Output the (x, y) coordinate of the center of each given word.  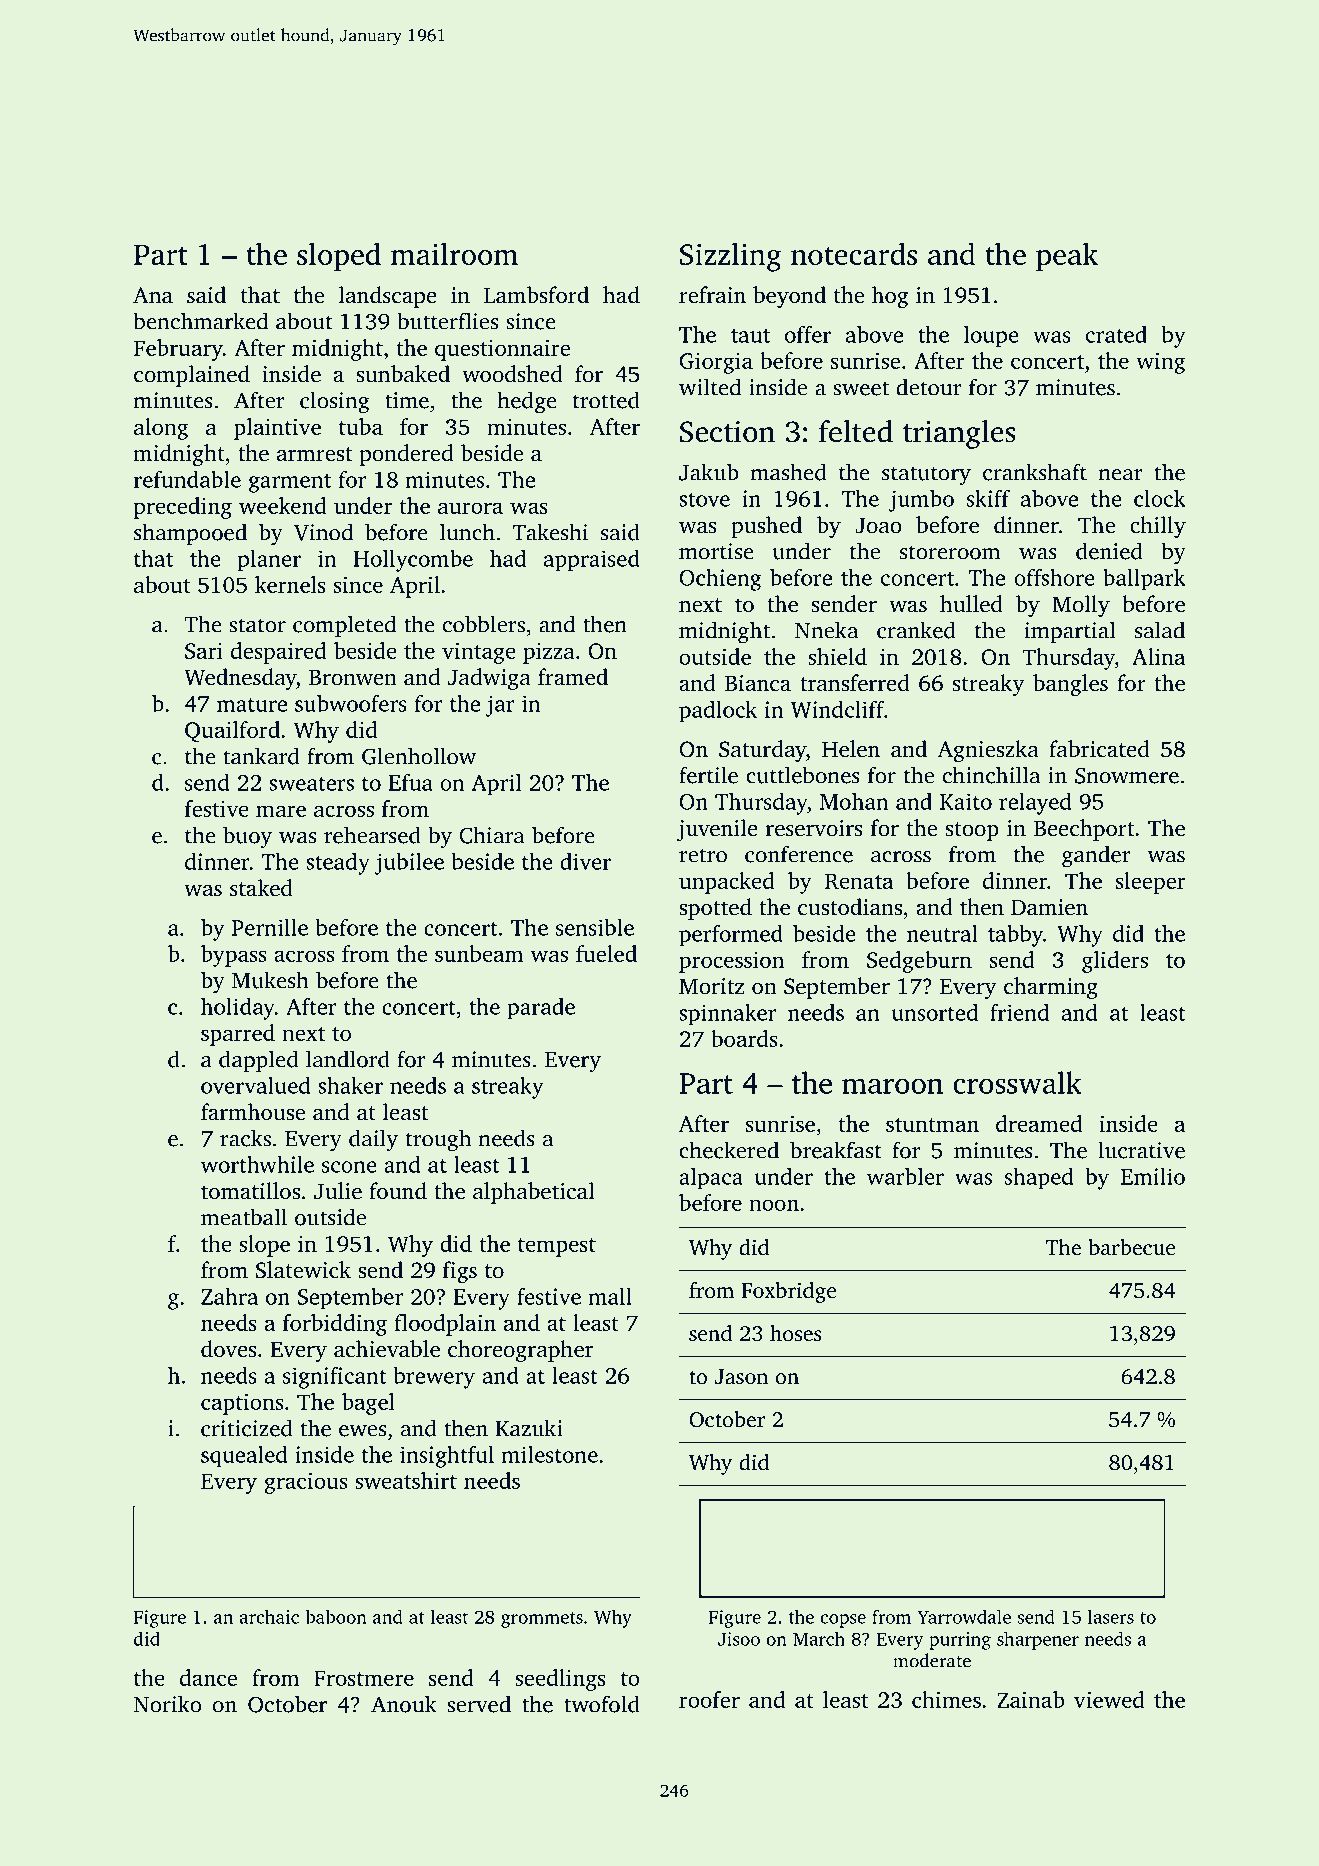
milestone (550, 1454)
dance (208, 1677)
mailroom (454, 253)
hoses (796, 1333)
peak (1067, 257)
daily (373, 1140)
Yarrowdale (964, 1617)
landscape (388, 297)
